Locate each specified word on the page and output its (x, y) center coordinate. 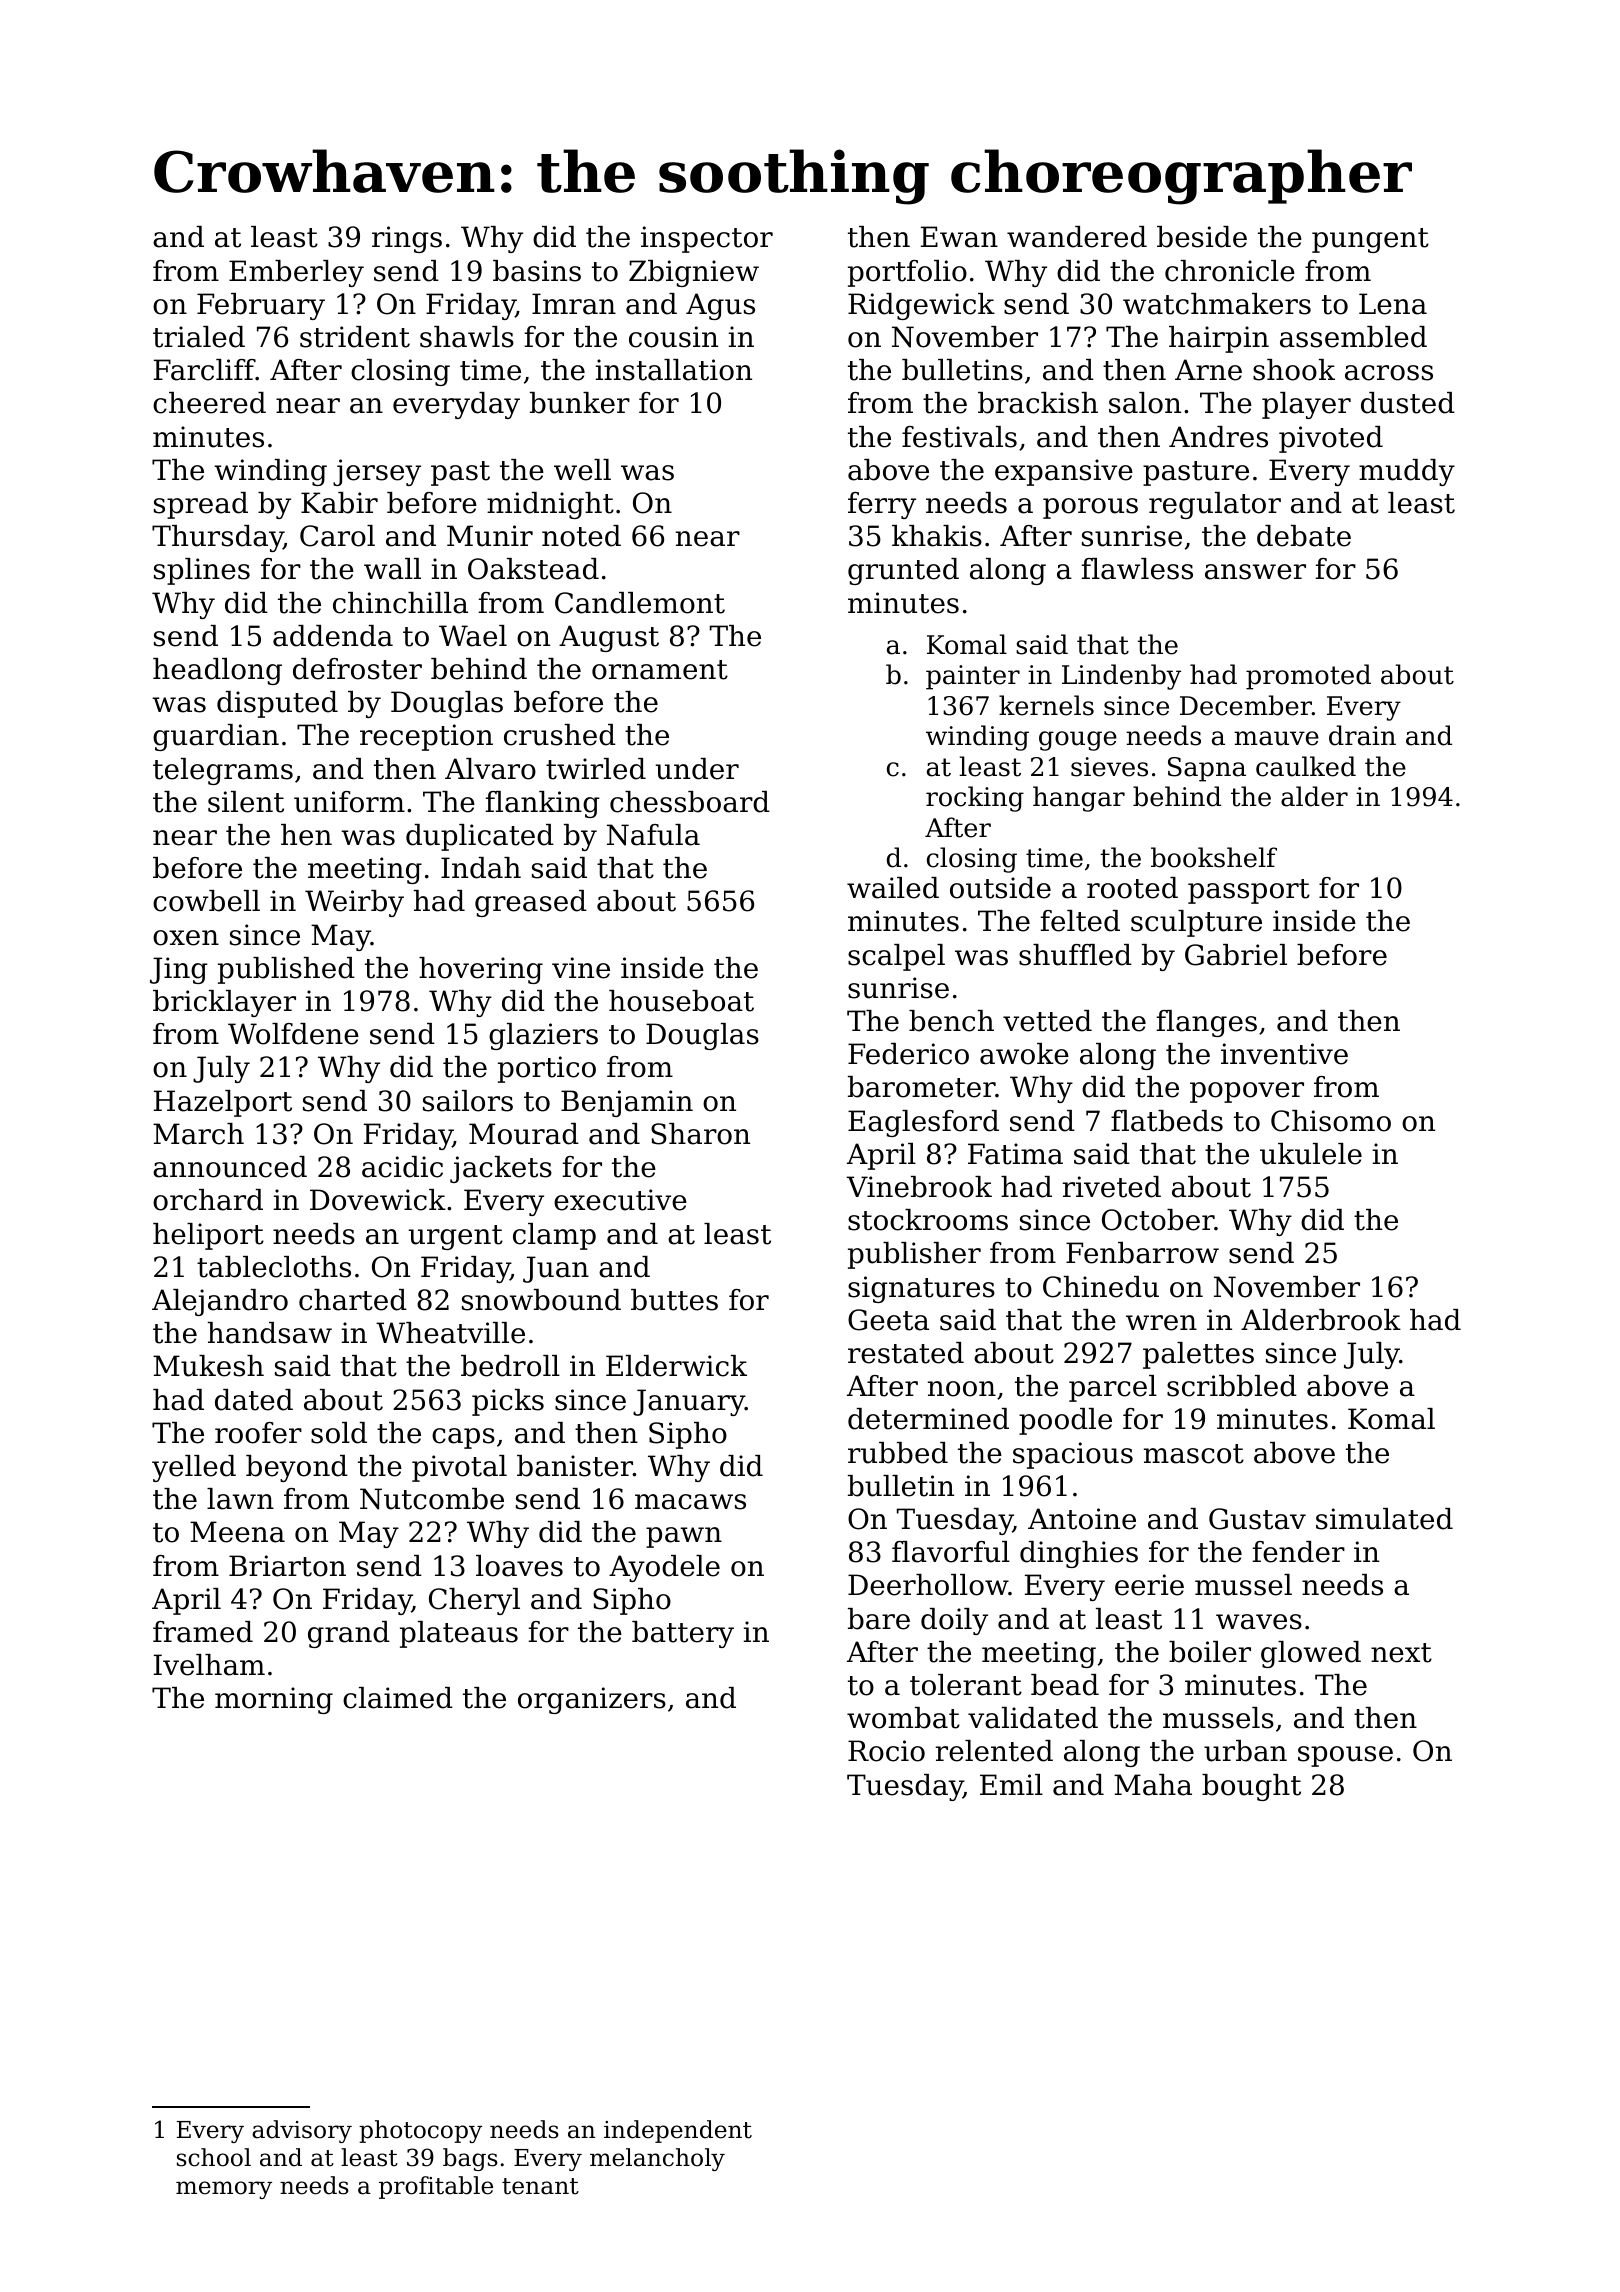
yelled (194, 1468)
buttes (674, 1300)
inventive (1284, 1054)
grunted (903, 571)
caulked (1306, 766)
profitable (436, 2187)
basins (537, 271)
